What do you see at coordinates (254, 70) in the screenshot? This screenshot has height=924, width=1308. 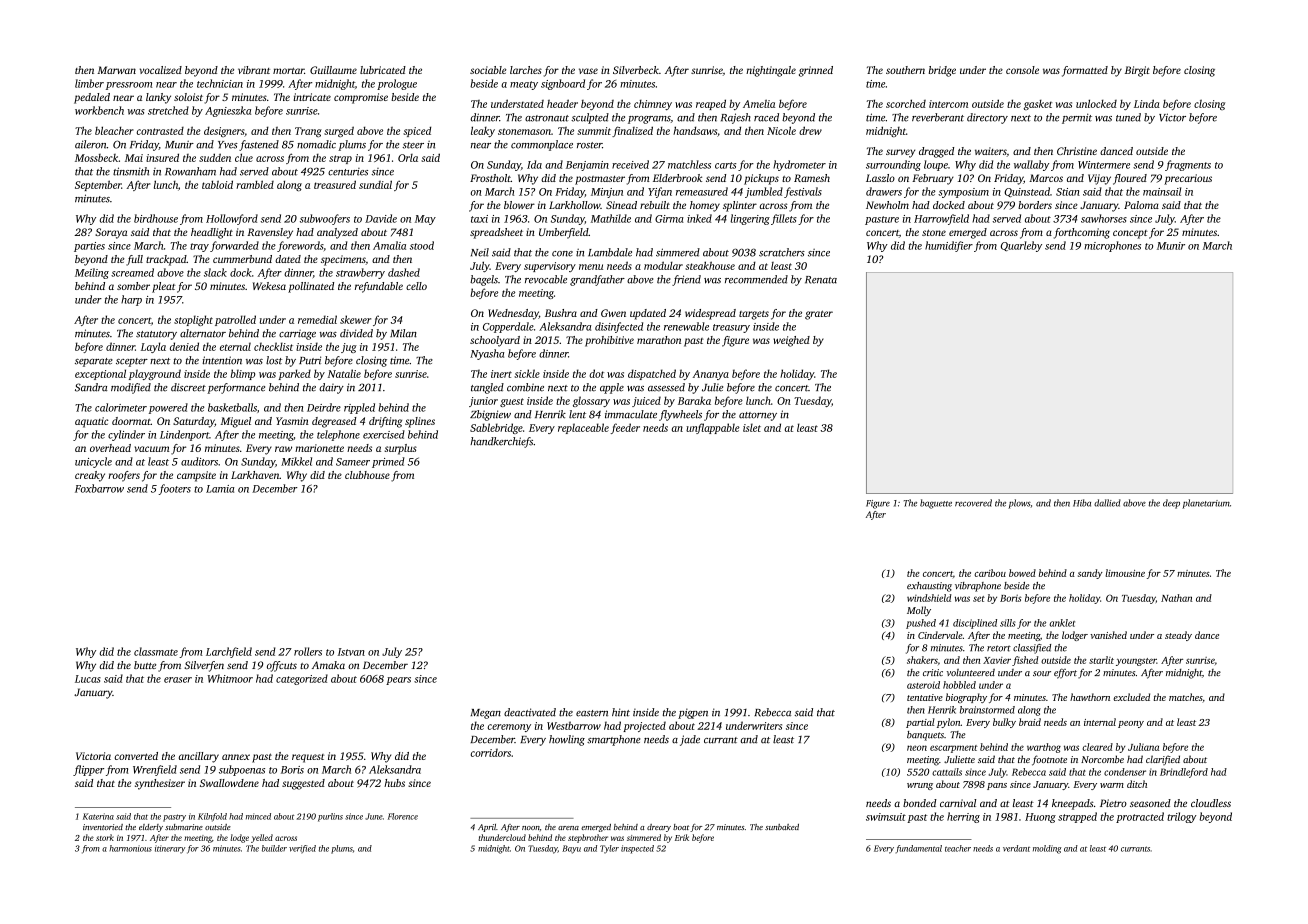 I see `vibrant` at bounding box center [254, 70].
